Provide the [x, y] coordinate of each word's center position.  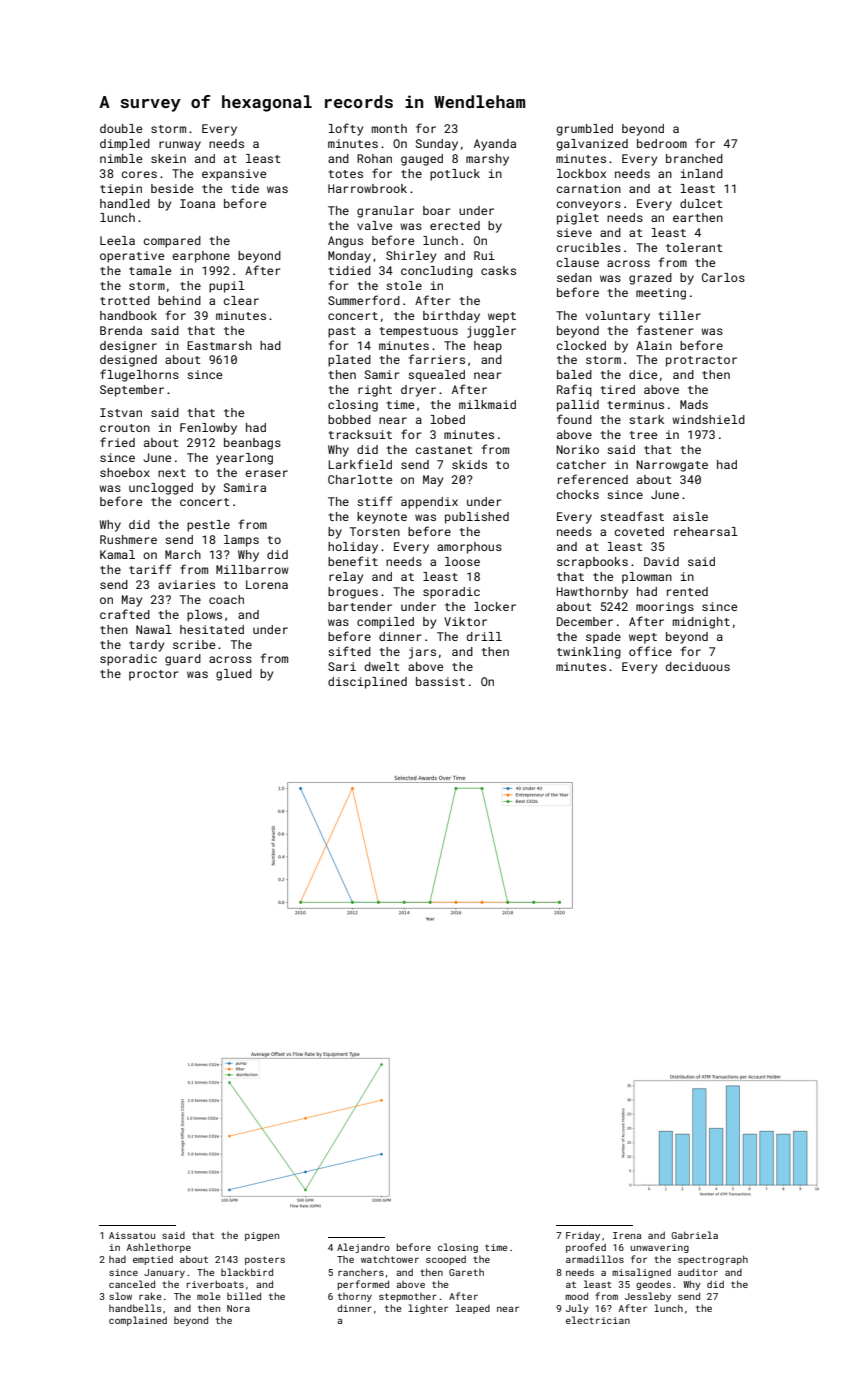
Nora [238, 1308]
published [477, 518]
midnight [701, 623]
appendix [429, 503]
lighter [428, 1309]
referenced [593, 479]
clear [241, 300]
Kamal [117, 554]
